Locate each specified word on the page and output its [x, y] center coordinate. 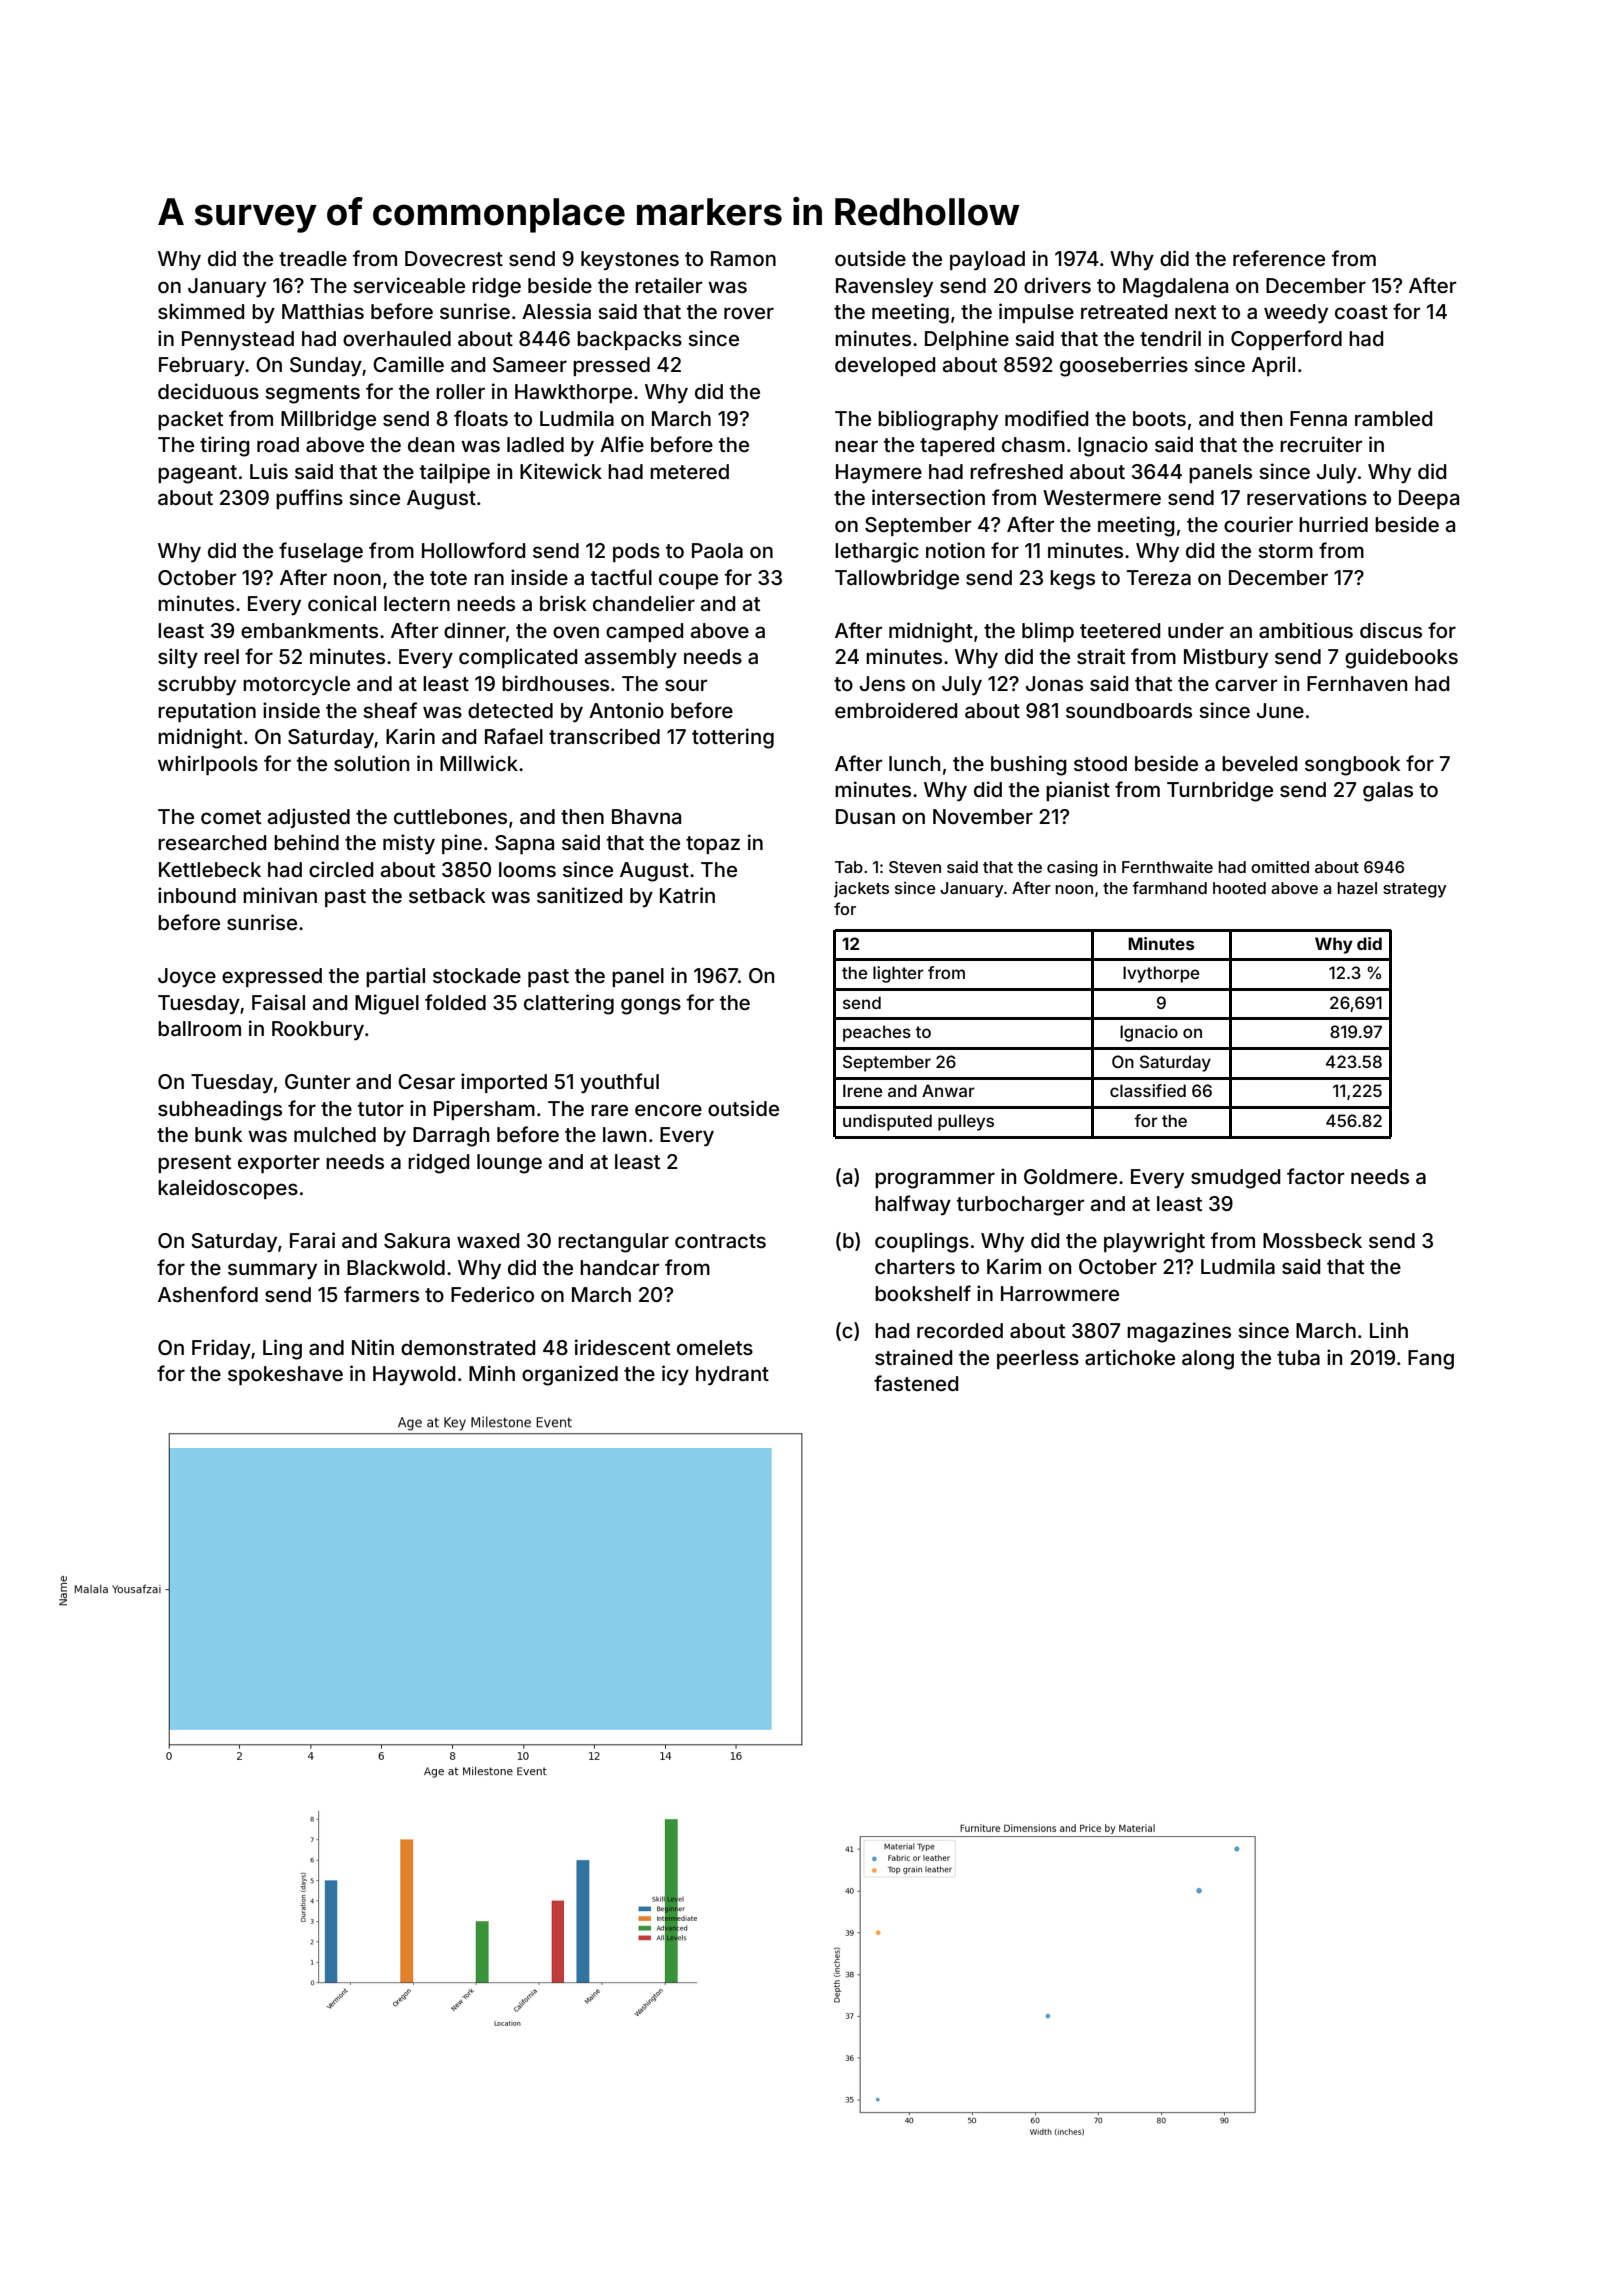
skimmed [201, 311]
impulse [1036, 313]
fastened [916, 1383]
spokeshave [285, 1375]
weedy [1296, 313]
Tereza [1159, 577]
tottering [733, 738]
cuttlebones [450, 816]
